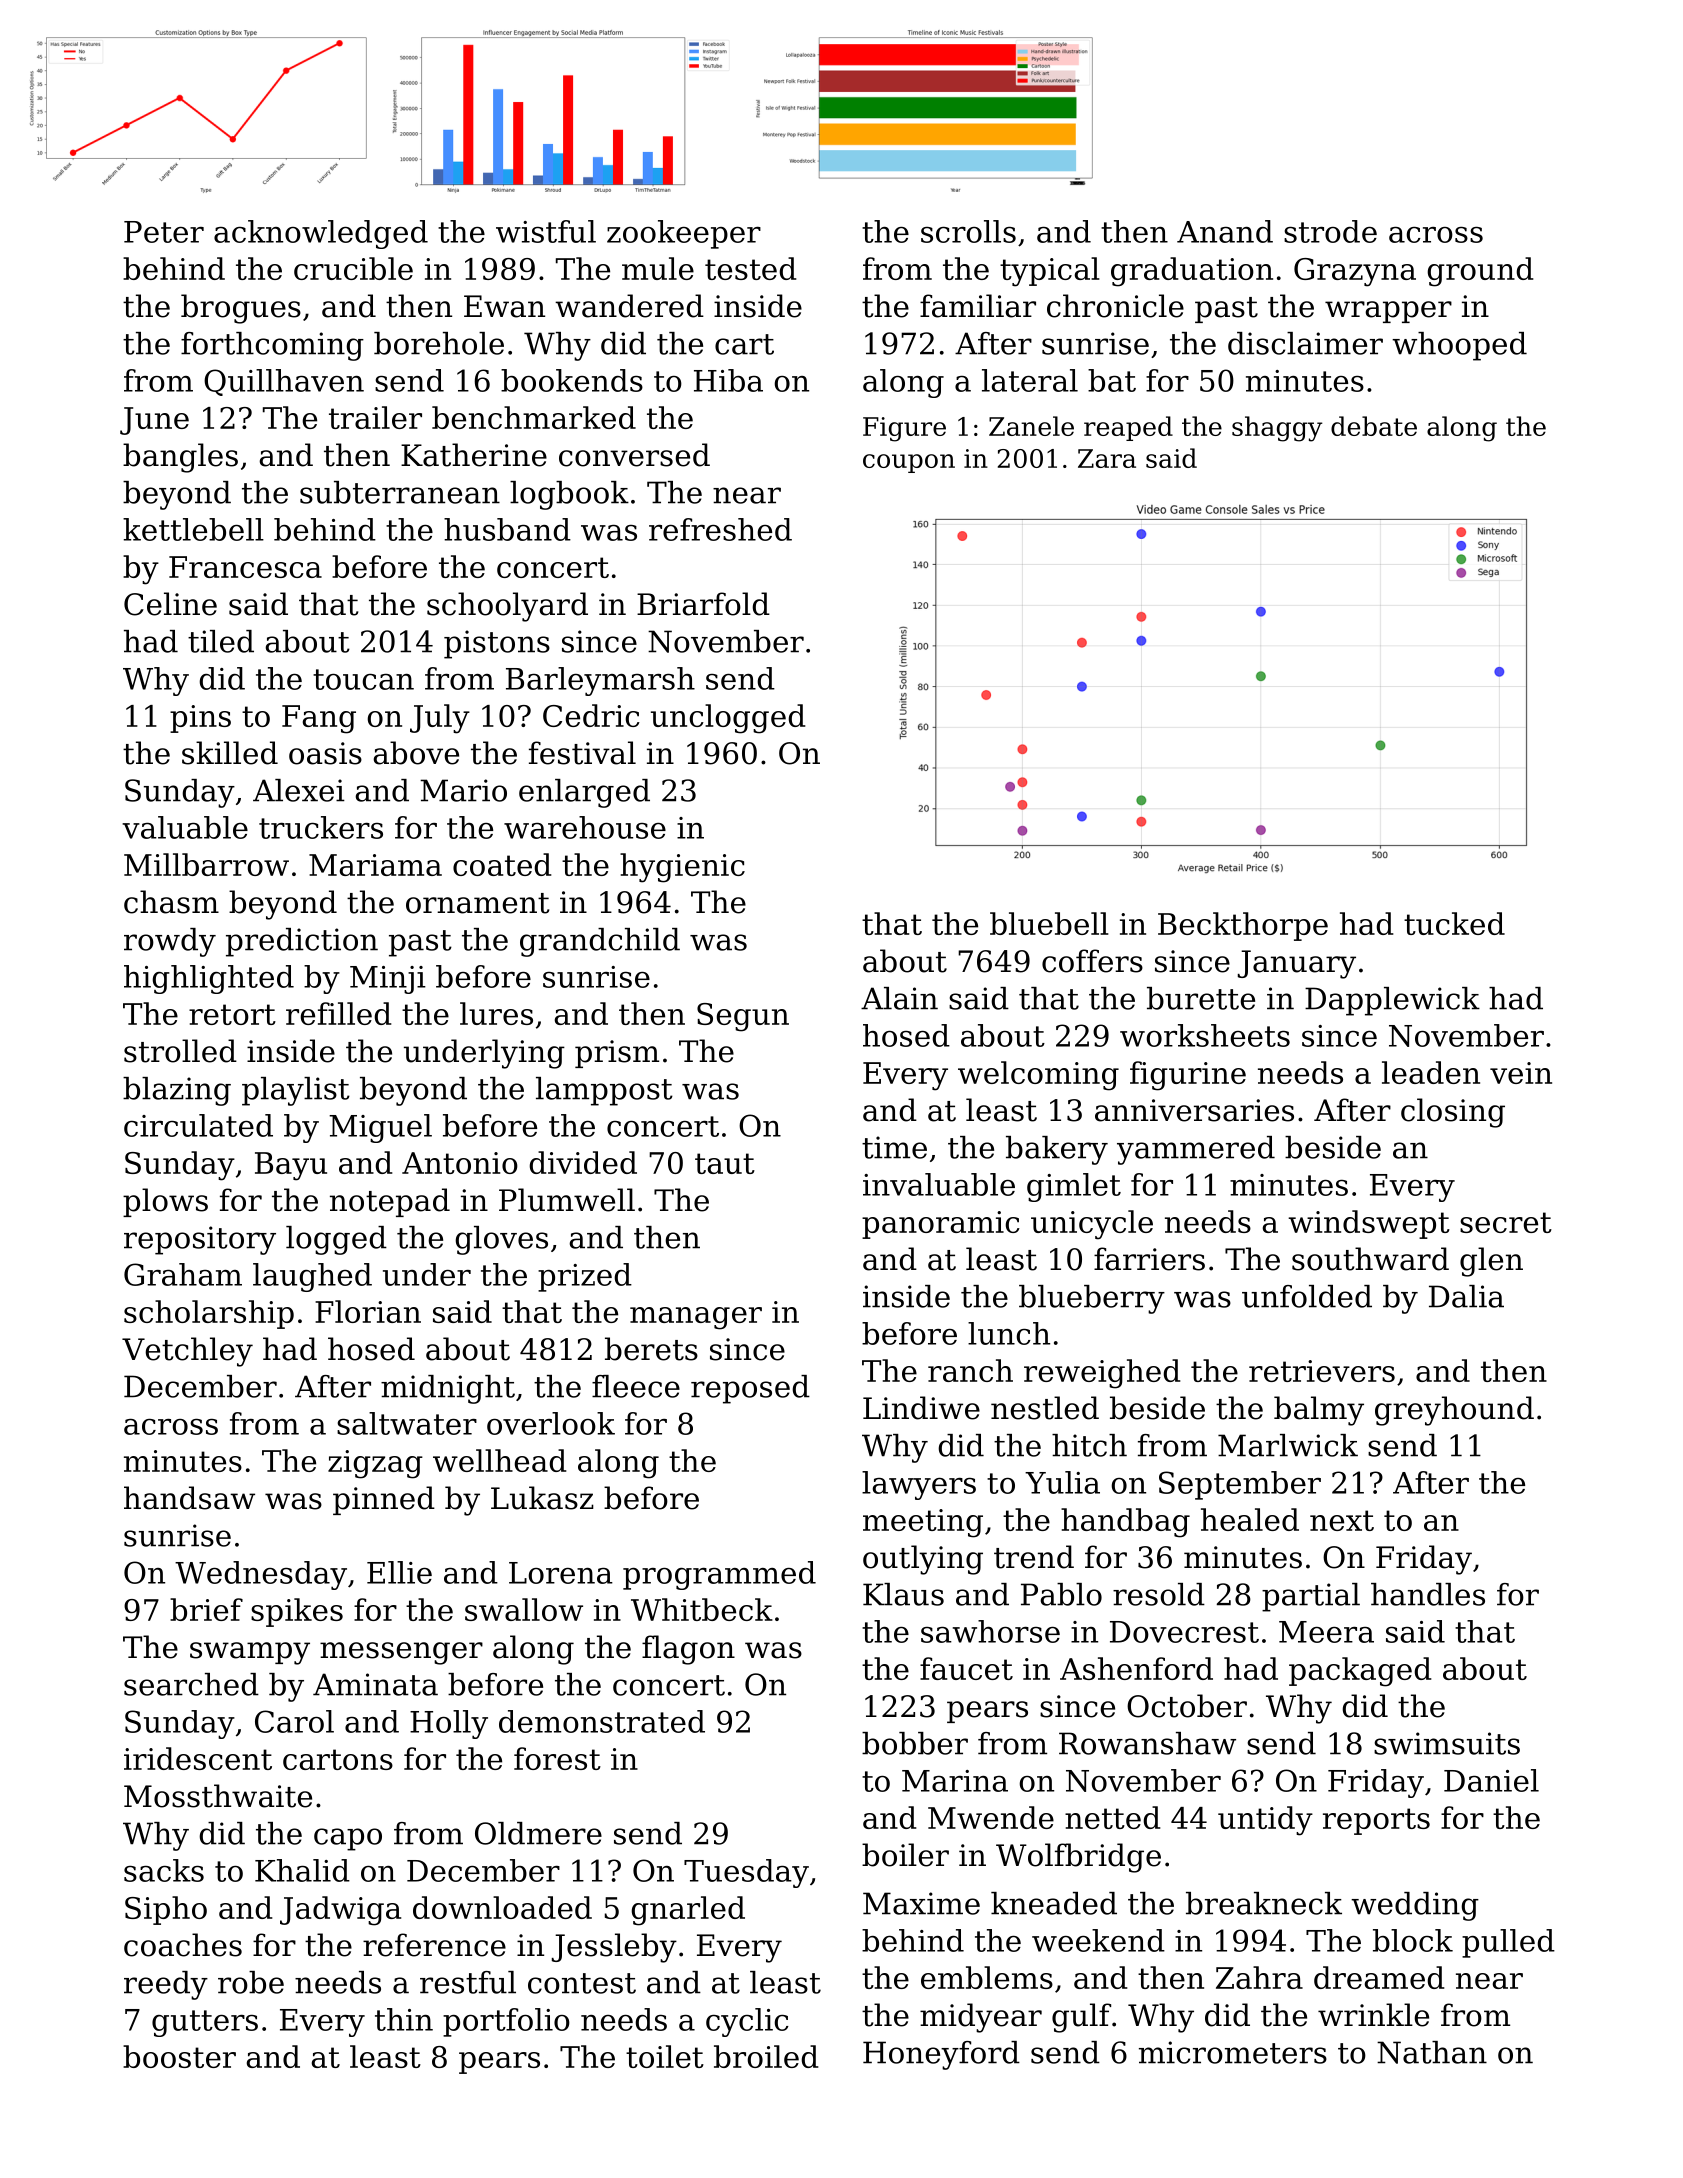 The height and width of the image is (2178, 1683). What do you see at coordinates (368, 1311) in the image?
I see `Florian` at bounding box center [368, 1311].
